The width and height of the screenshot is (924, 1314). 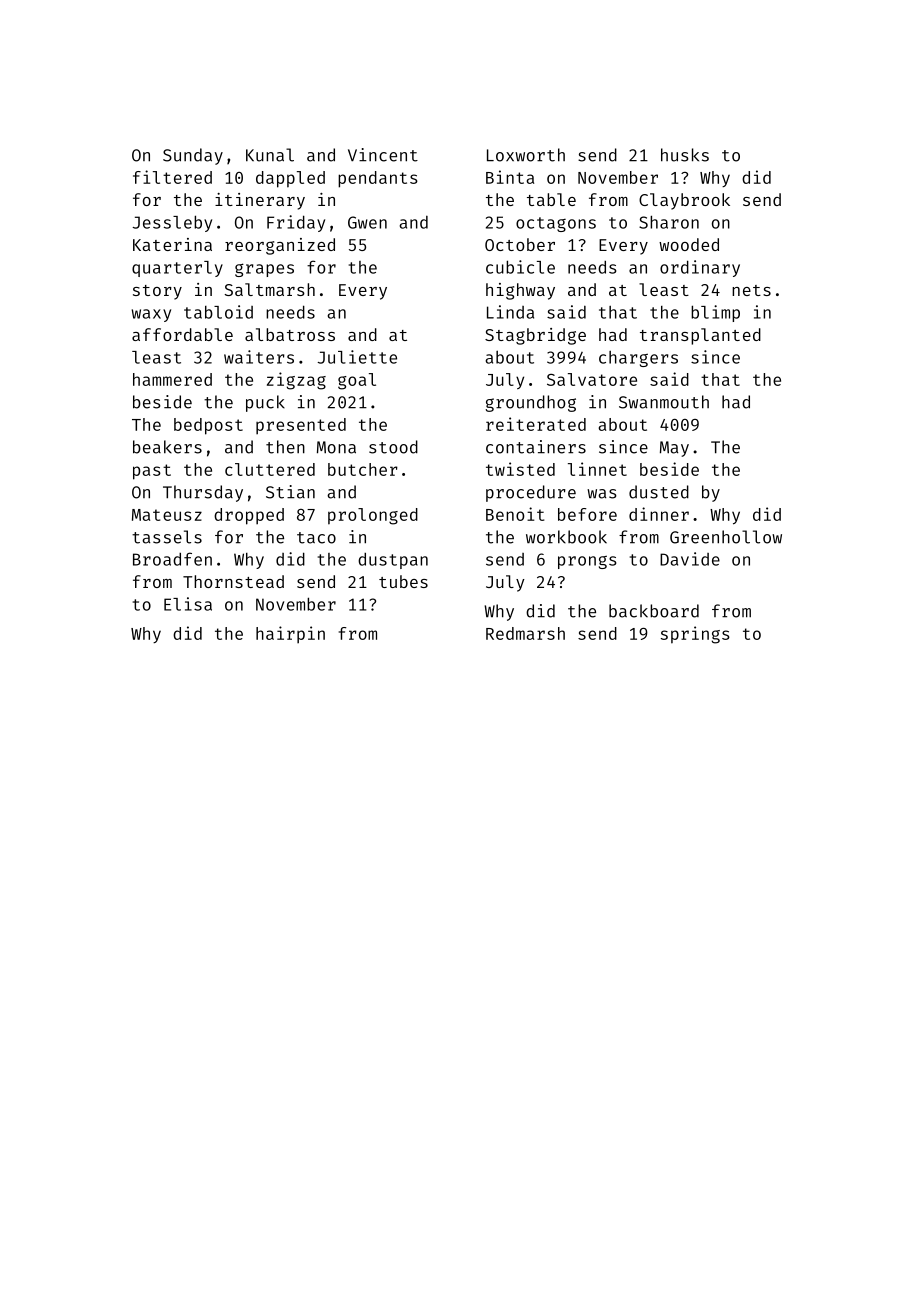 What do you see at coordinates (592, 379) in the screenshot?
I see `Salvatore` at bounding box center [592, 379].
